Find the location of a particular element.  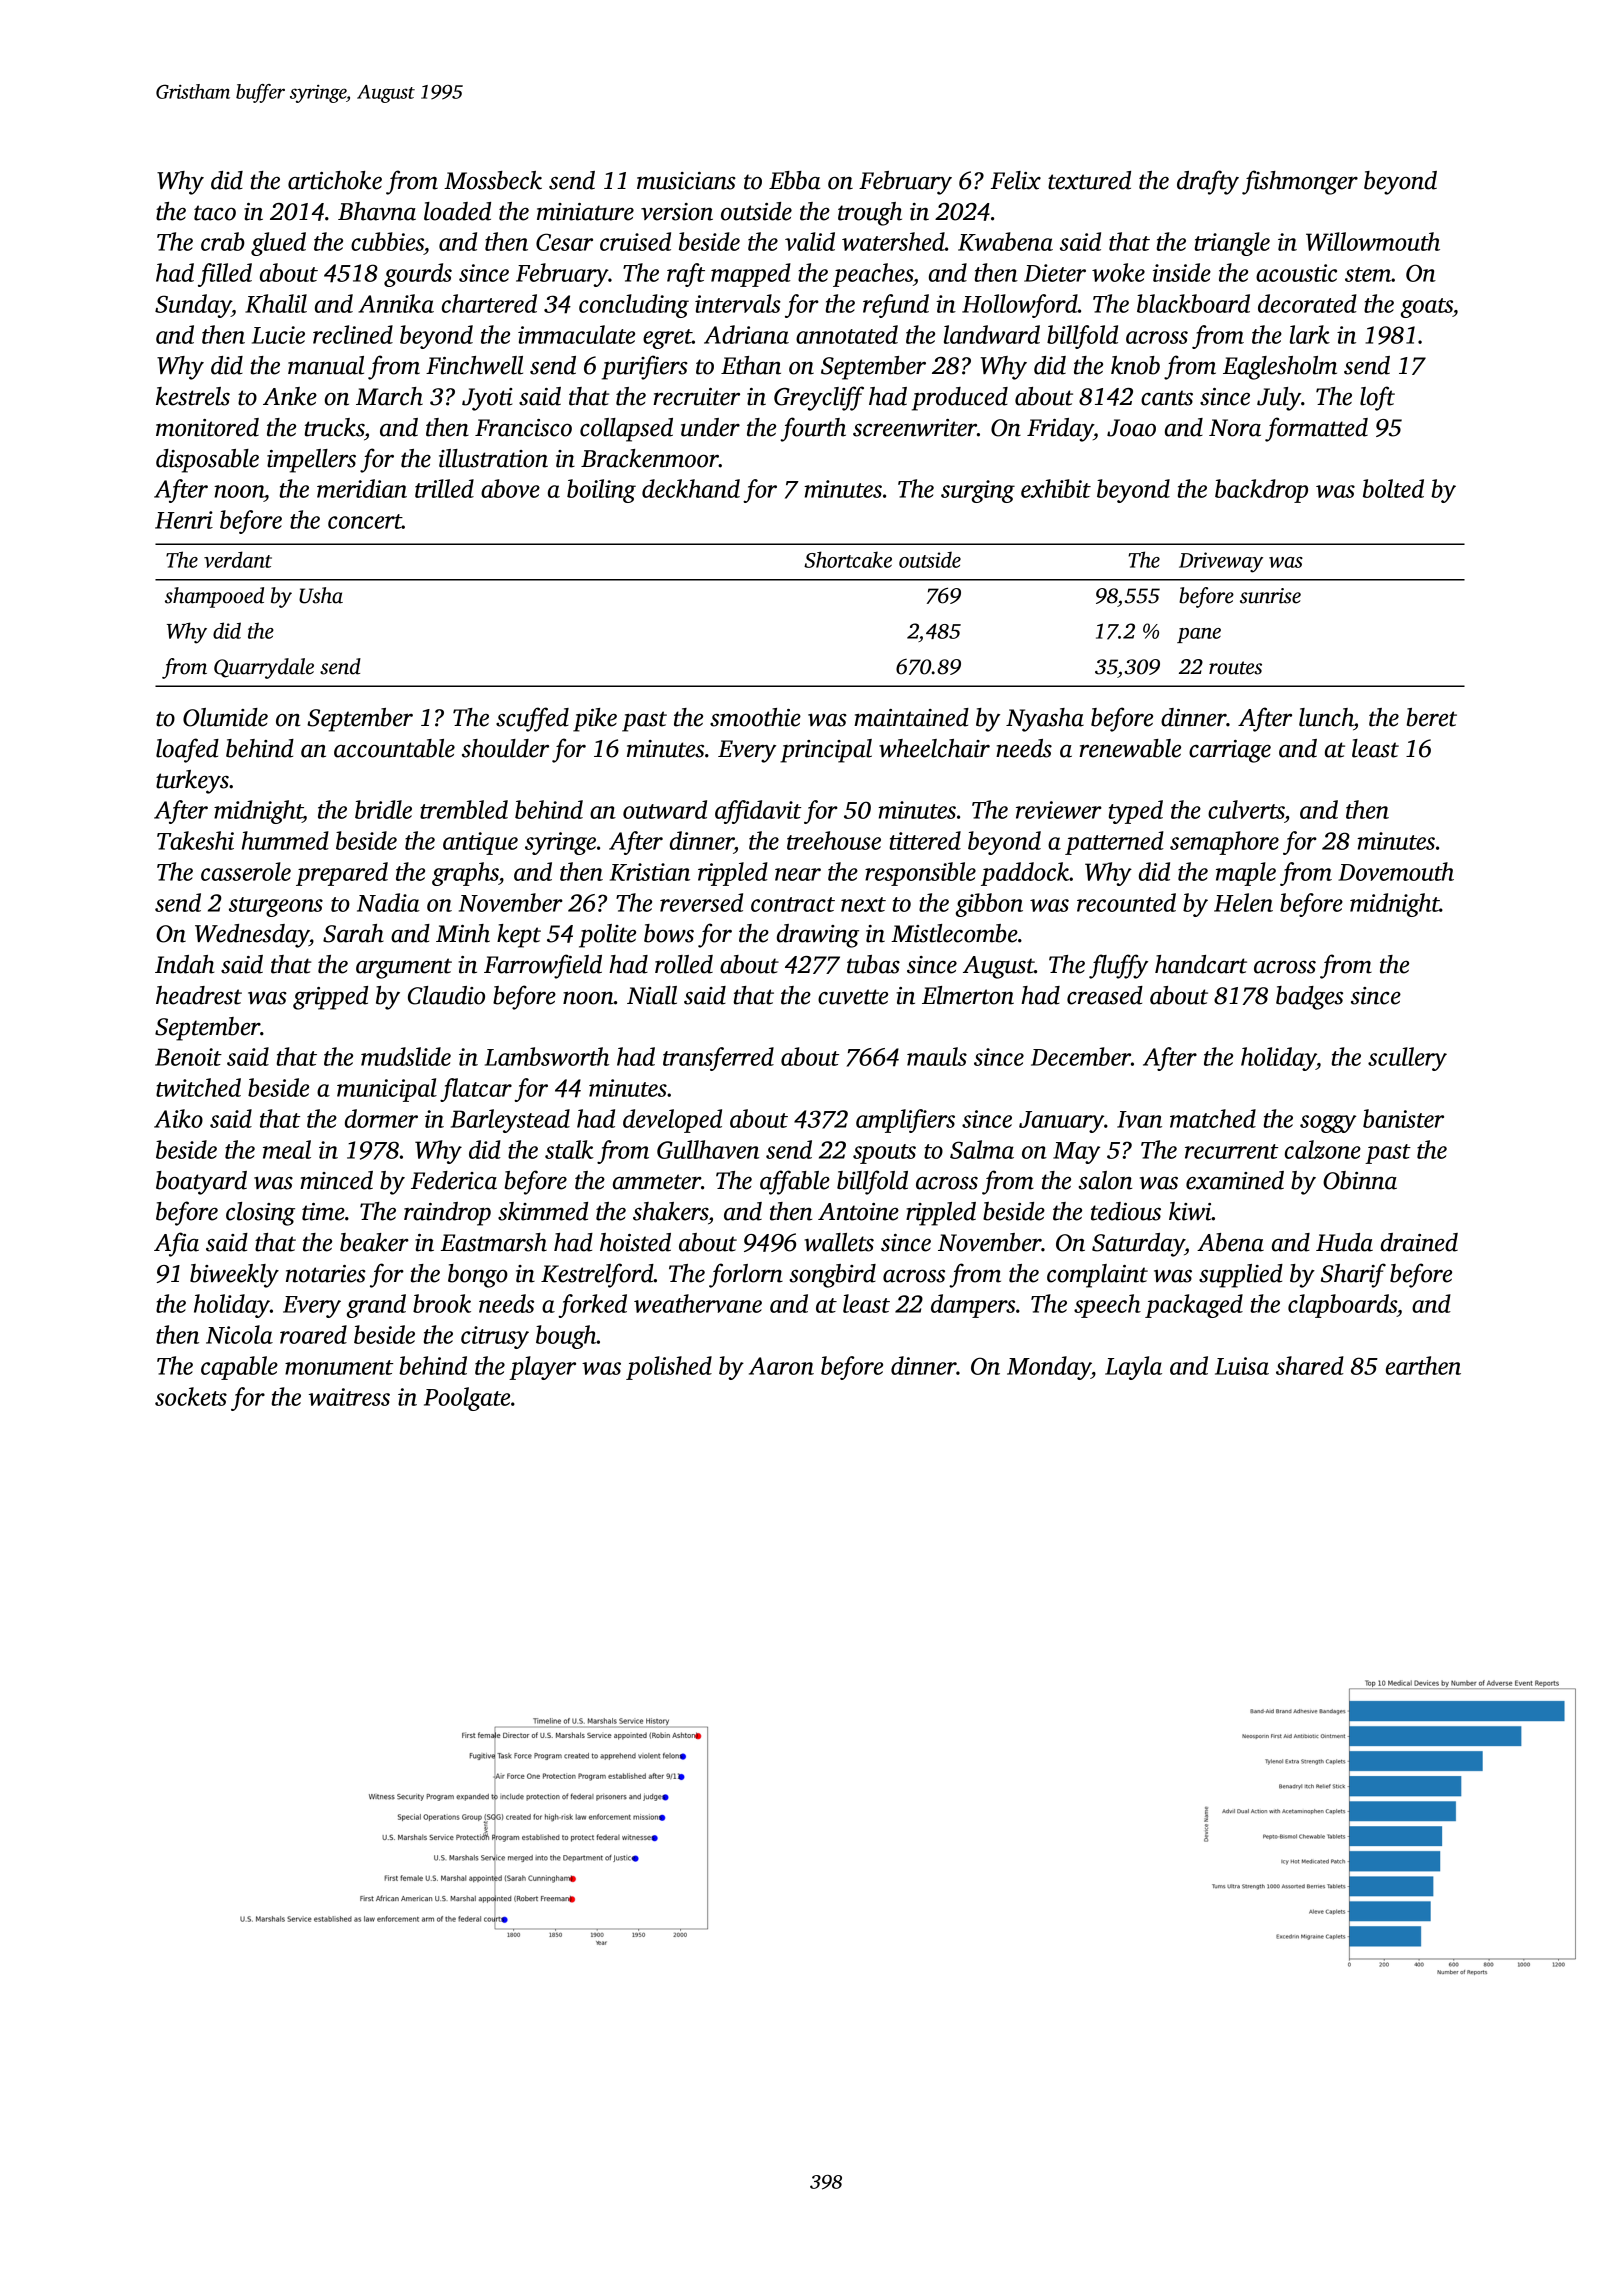

Mossbeck is located at coordinates (493, 180).
